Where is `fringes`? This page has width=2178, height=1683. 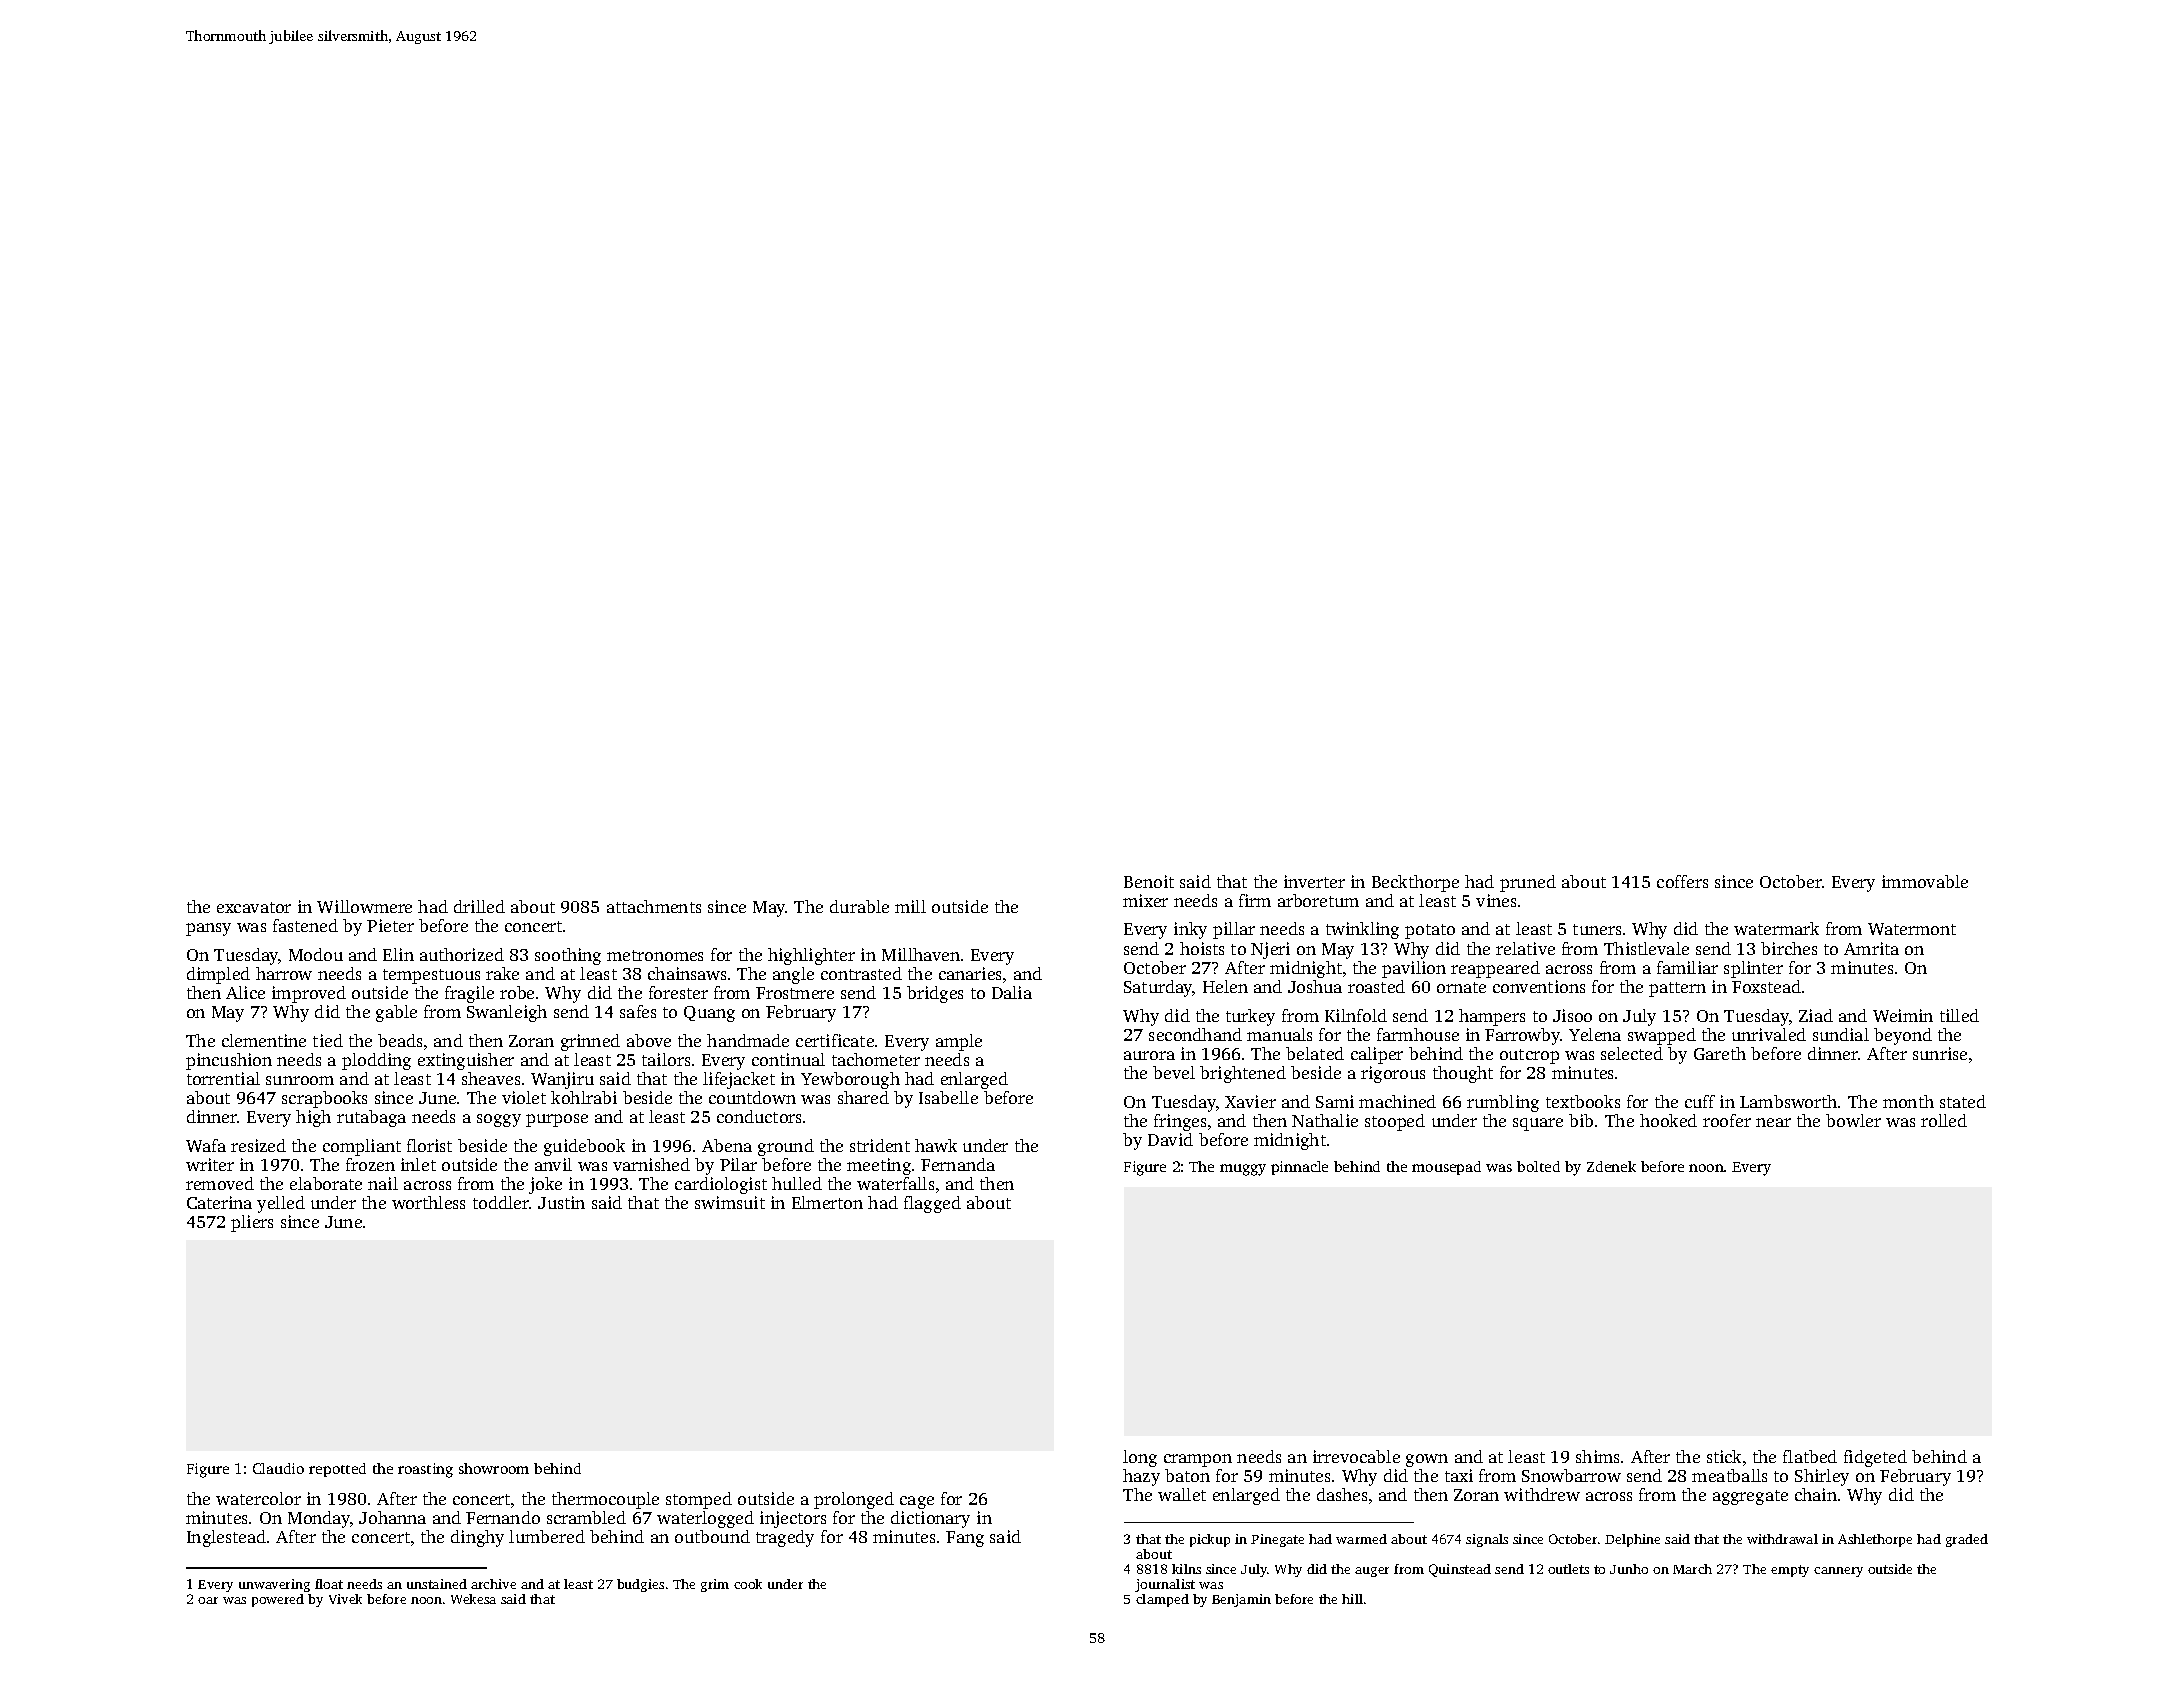 fringes is located at coordinates (1180, 1122).
